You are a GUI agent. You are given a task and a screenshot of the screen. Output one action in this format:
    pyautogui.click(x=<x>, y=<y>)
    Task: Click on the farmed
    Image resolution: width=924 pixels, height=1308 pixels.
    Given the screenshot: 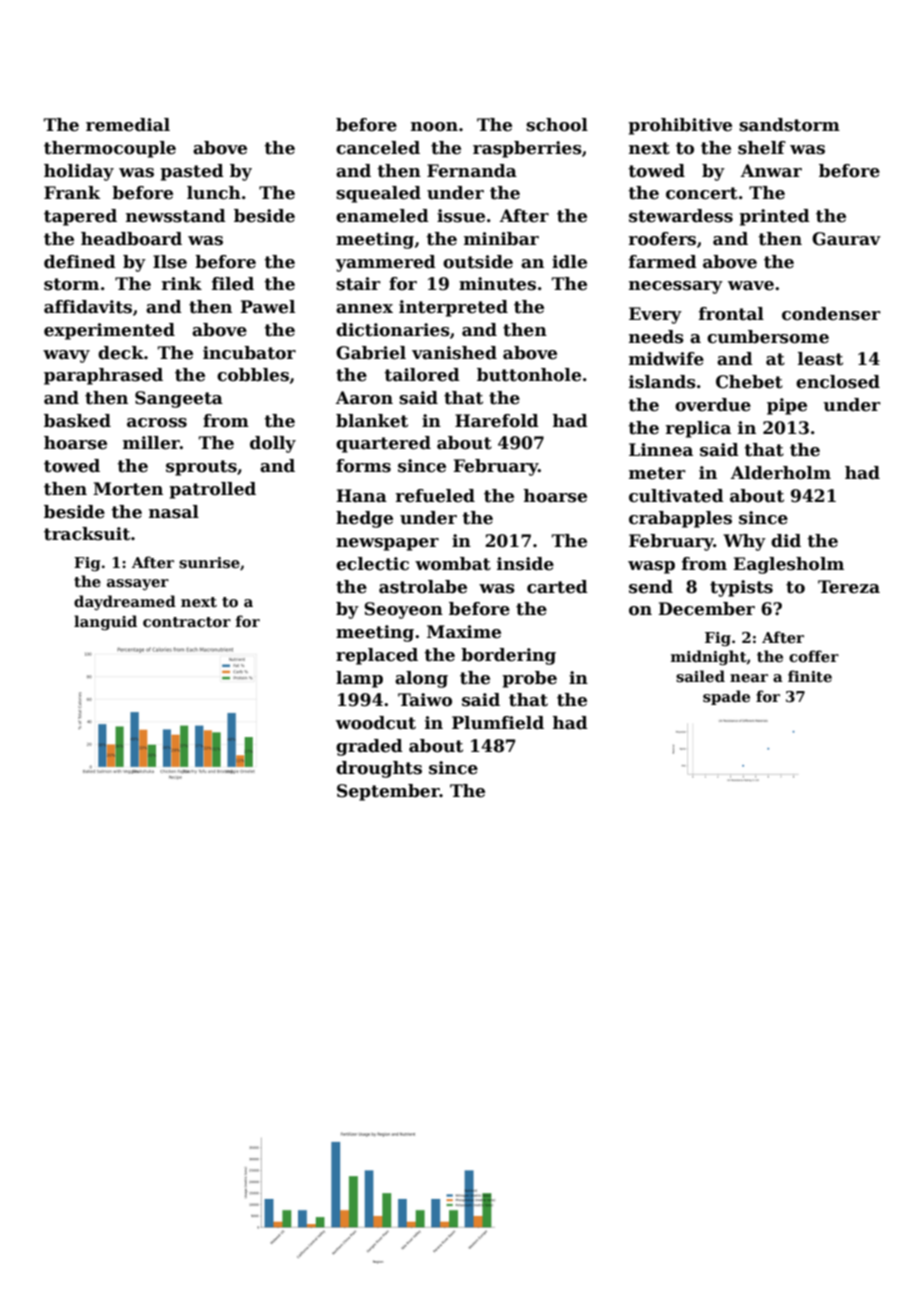 What is the action you would take?
    pyautogui.click(x=663, y=262)
